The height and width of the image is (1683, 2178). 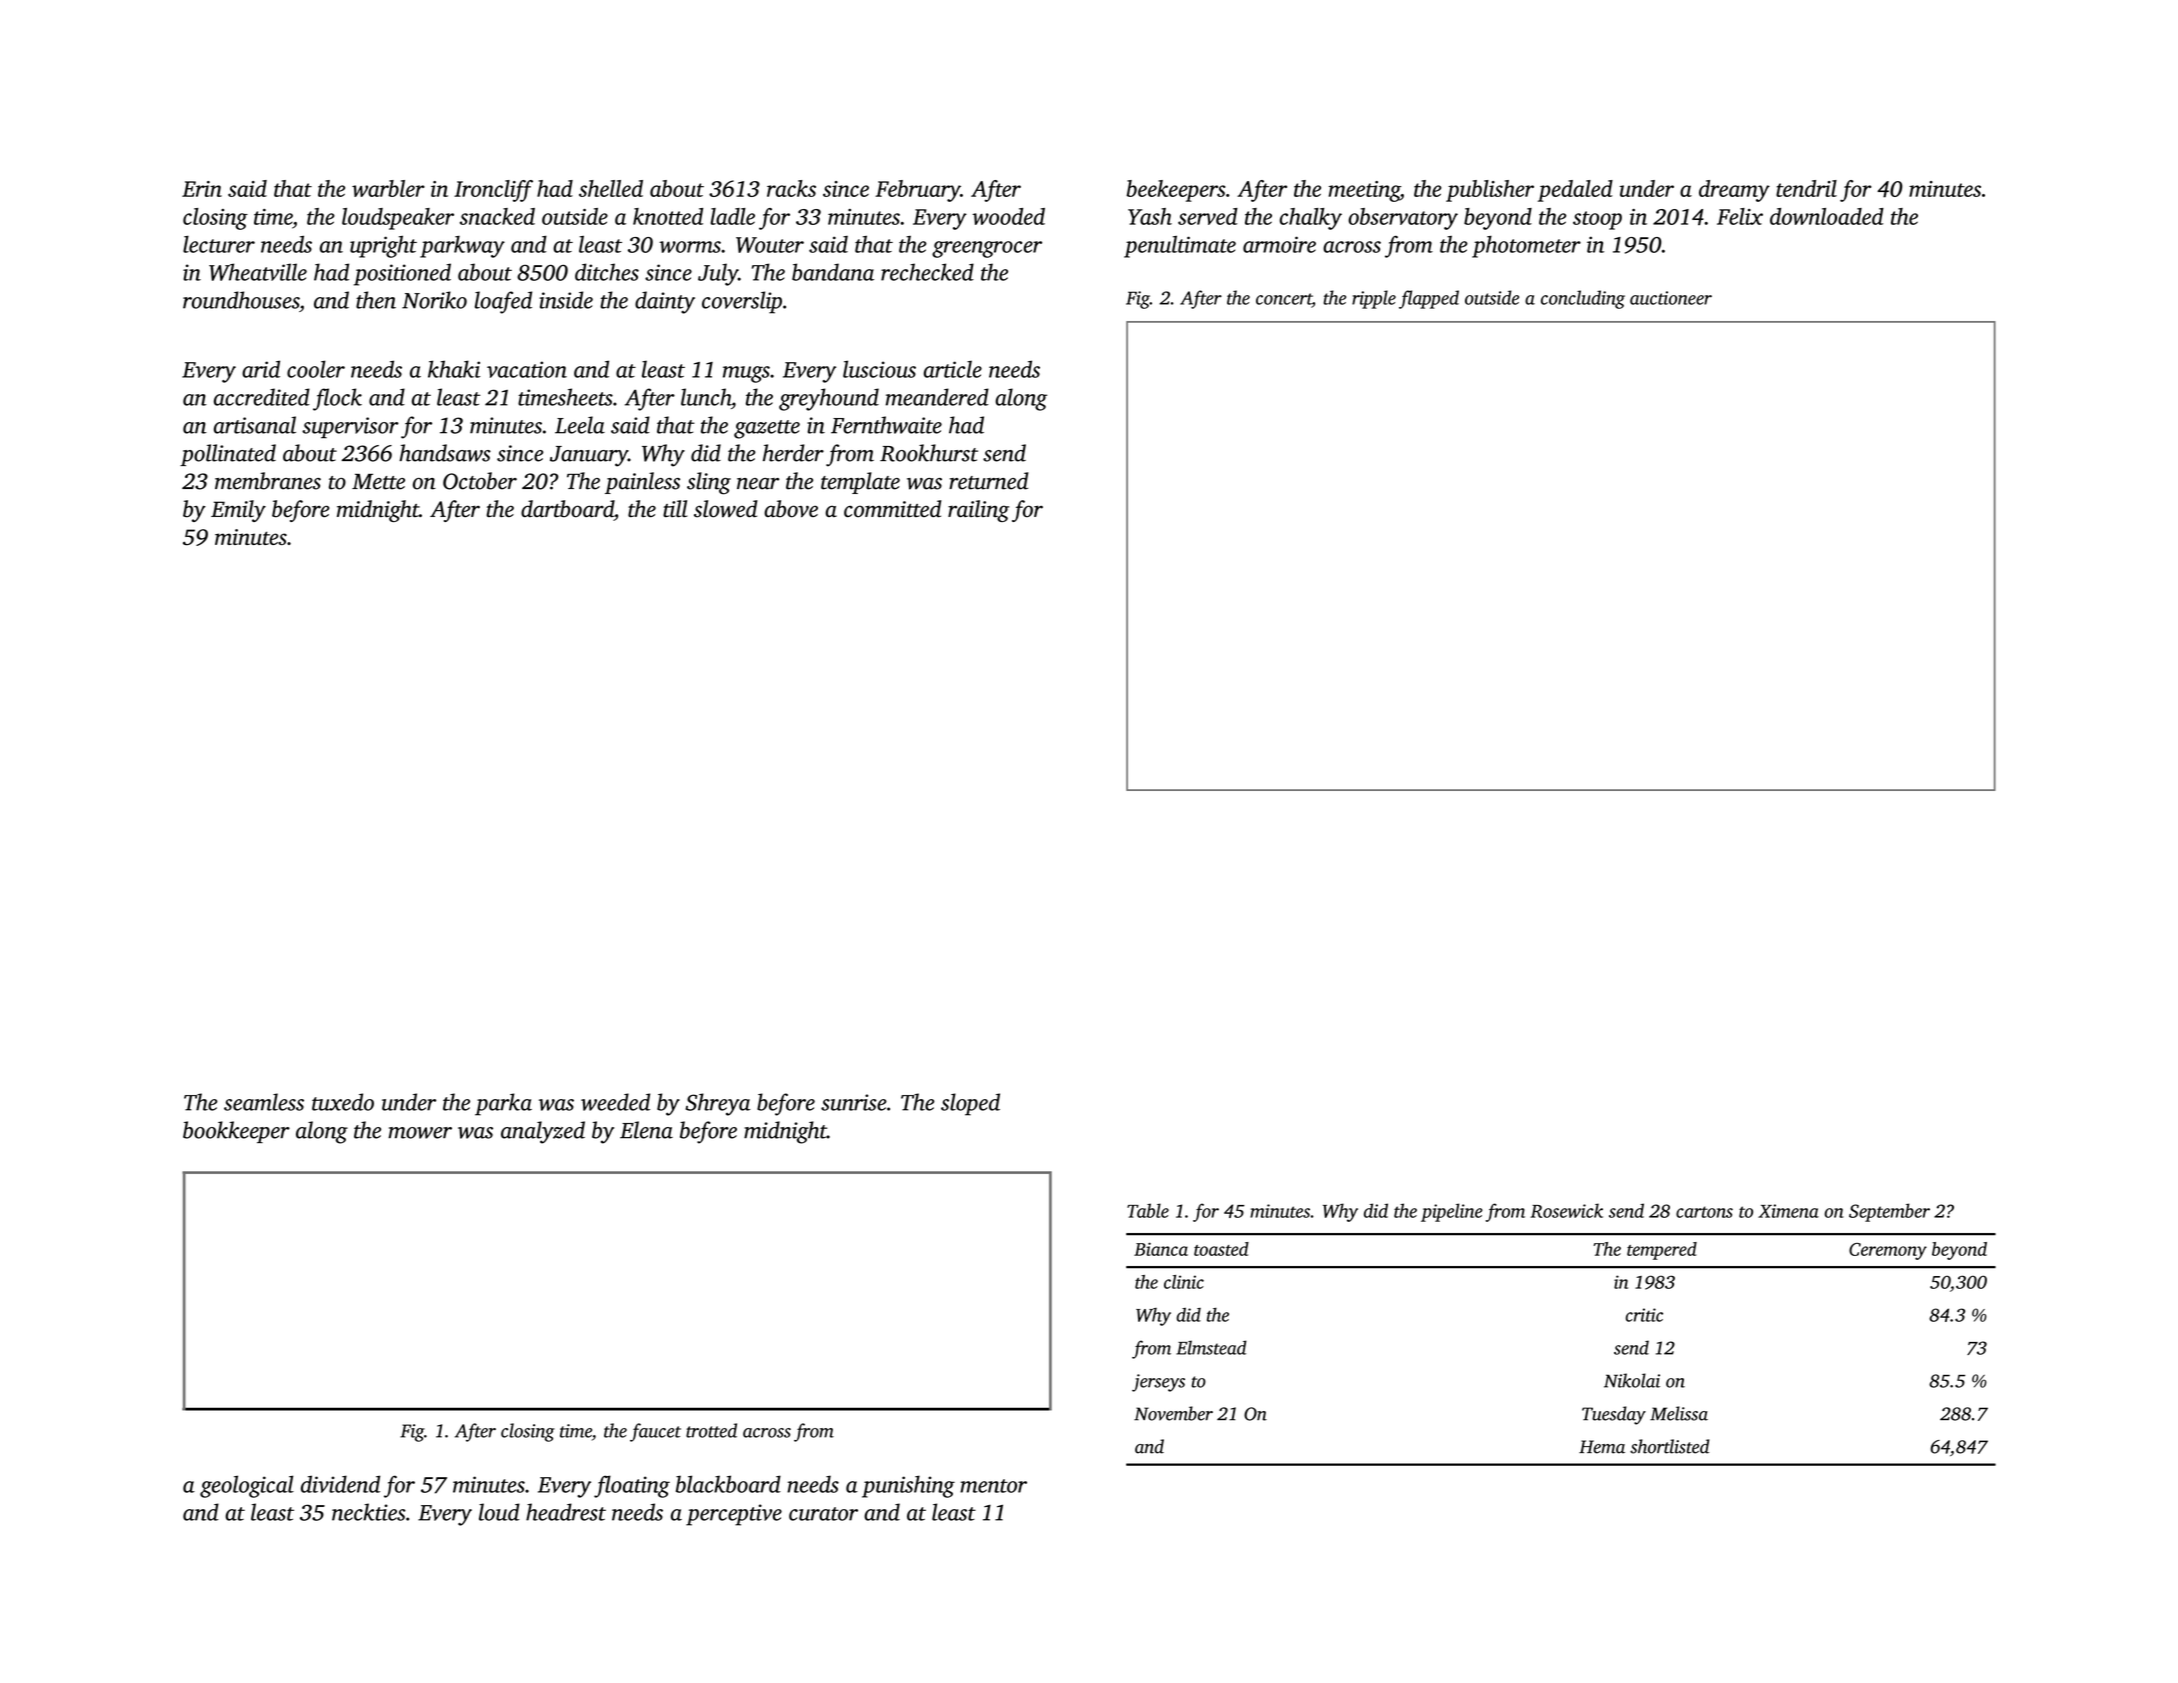 What do you see at coordinates (1889, 1212) in the image?
I see `September` at bounding box center [1889, 1212].
